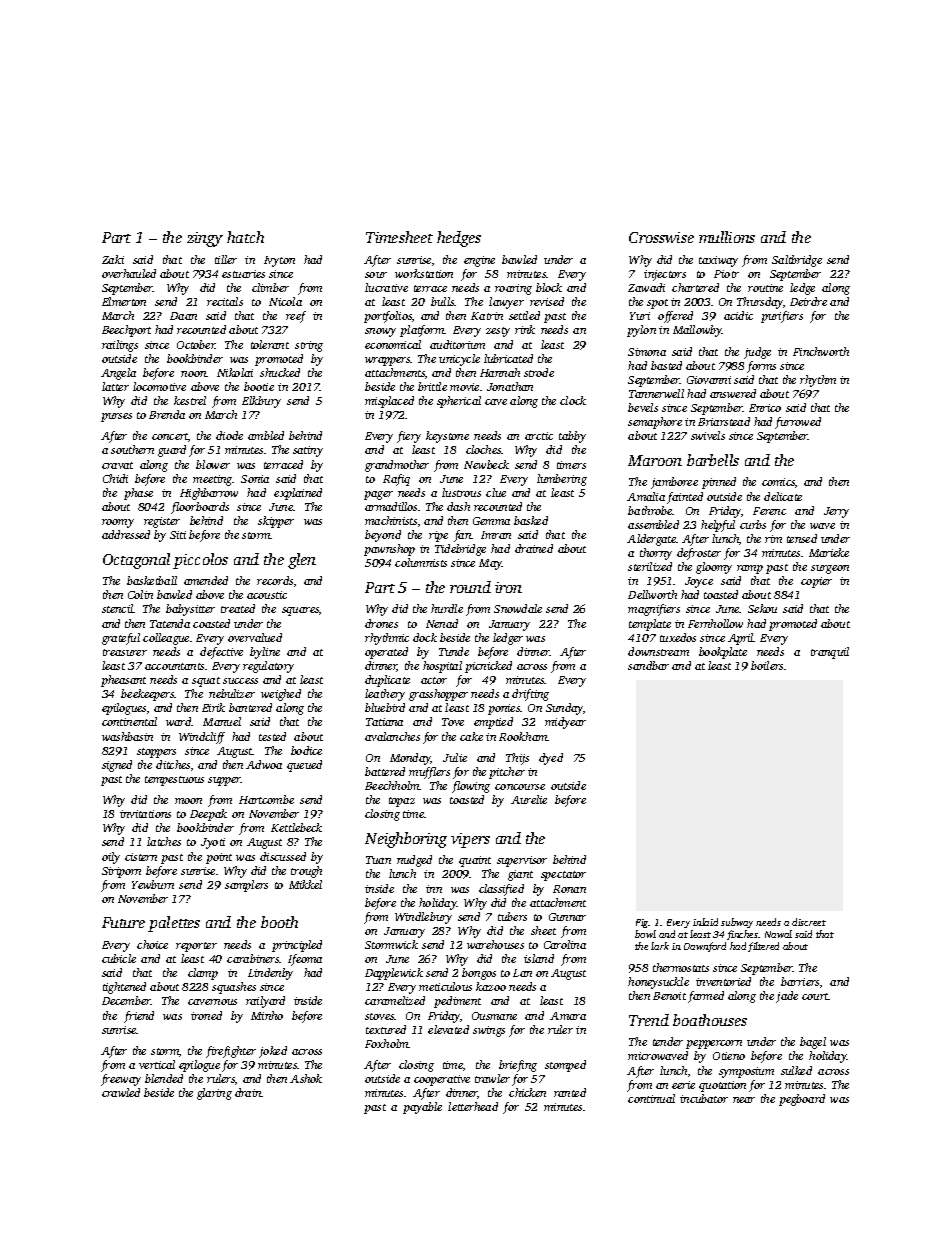 The image size is (952, 1233). Describe the element at coordinates (214, 1094) in the screenshot. I see `glaring` at that location.
